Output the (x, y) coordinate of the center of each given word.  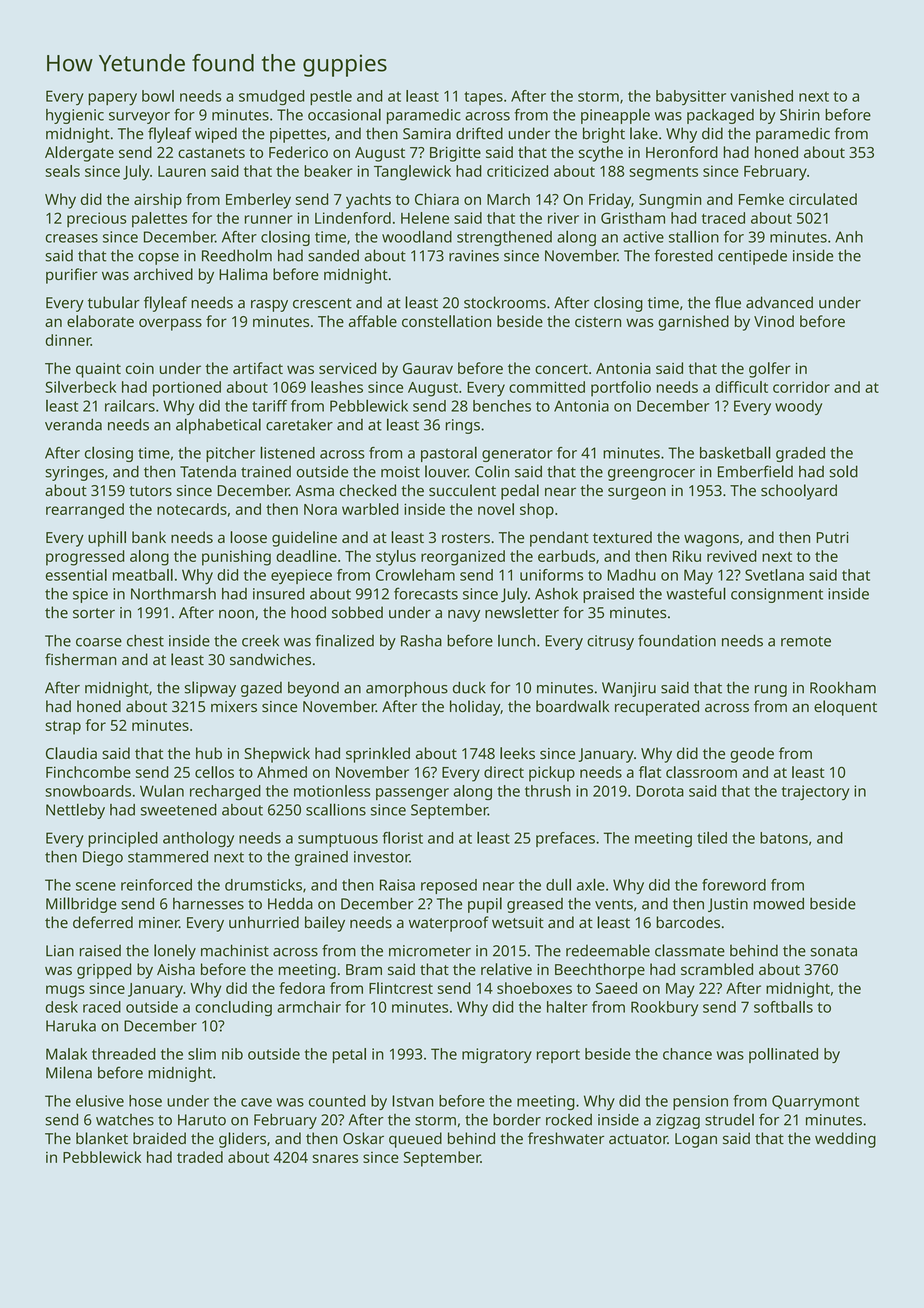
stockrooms (505, 302)
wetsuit (518, 922)
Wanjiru (629, 689)
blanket (102, 1138)
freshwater (566, 1138)
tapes (483, 98)
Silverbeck (80, 387)
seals (62, 171)
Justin (728, 905)
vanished (761, 96)
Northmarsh (173, 594)
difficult (741, 387)
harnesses (208, 904)
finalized (344, 640)
